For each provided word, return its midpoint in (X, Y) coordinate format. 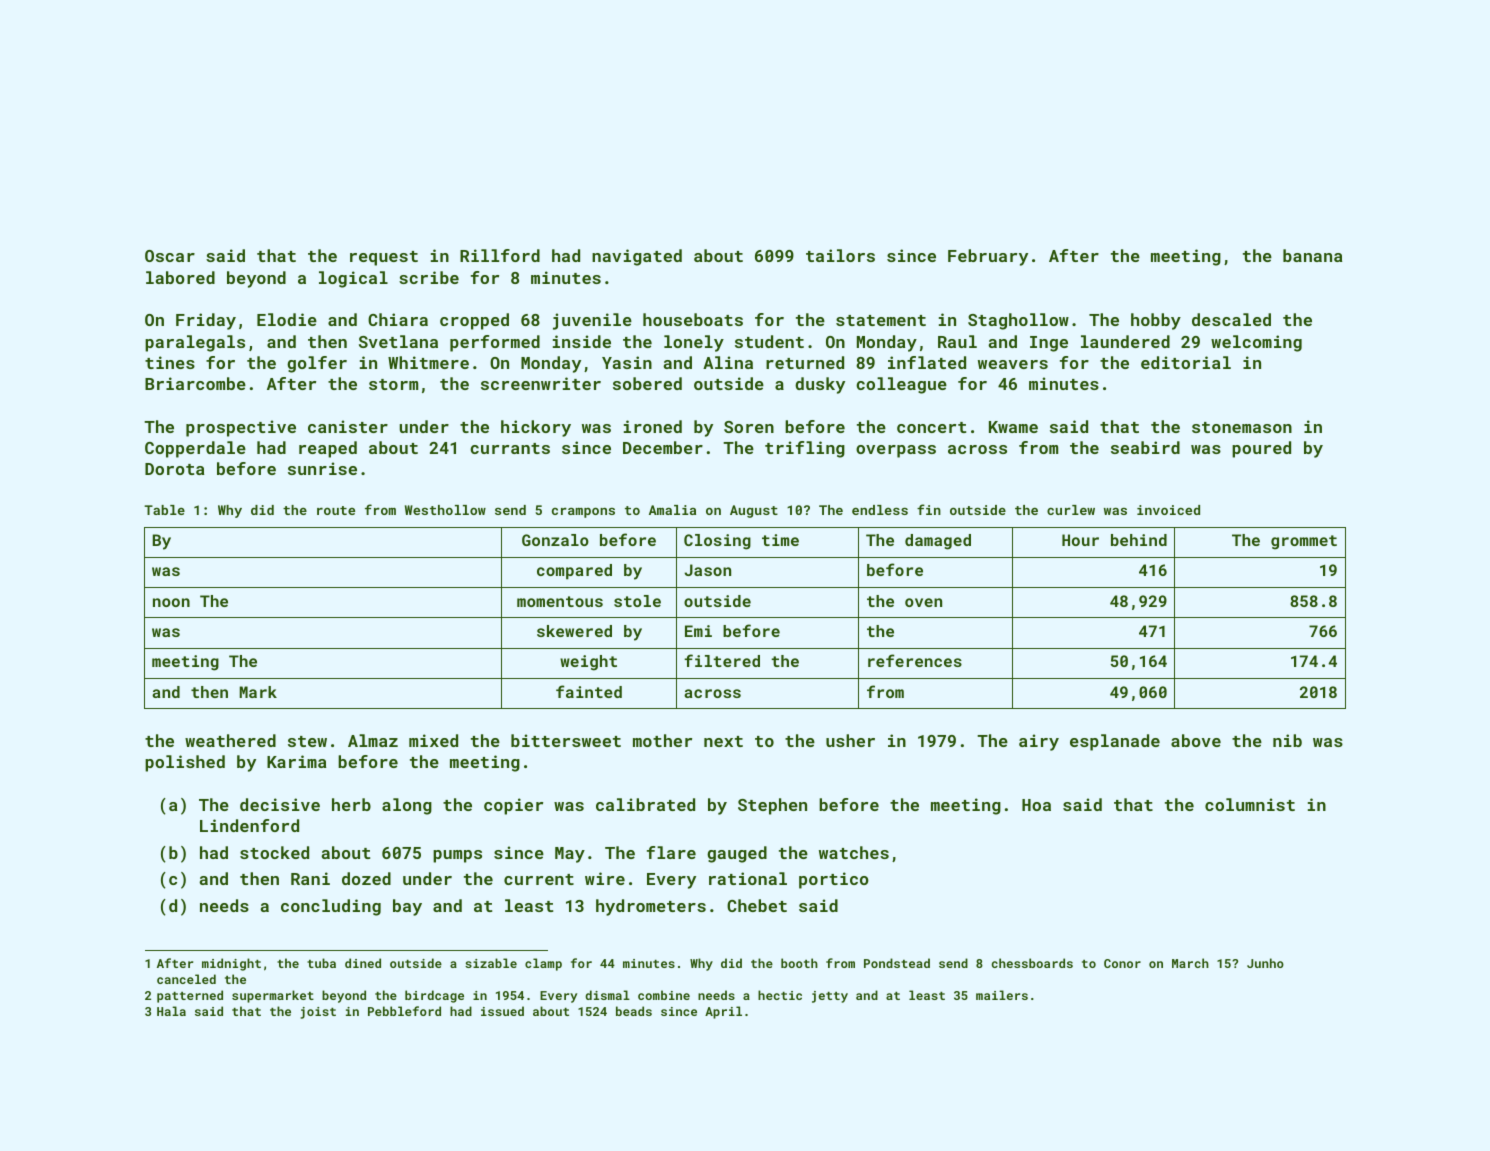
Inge (1049, 344)
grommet (1304, 542)
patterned (190, 996)
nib (1287, 740)
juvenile (592, 321)
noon (171, 602)
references (915, 660)
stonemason (1242, 427)
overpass (896, 451)
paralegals (195, 343)
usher (850, 740)
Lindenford (249, 825)
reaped (328, 449)
